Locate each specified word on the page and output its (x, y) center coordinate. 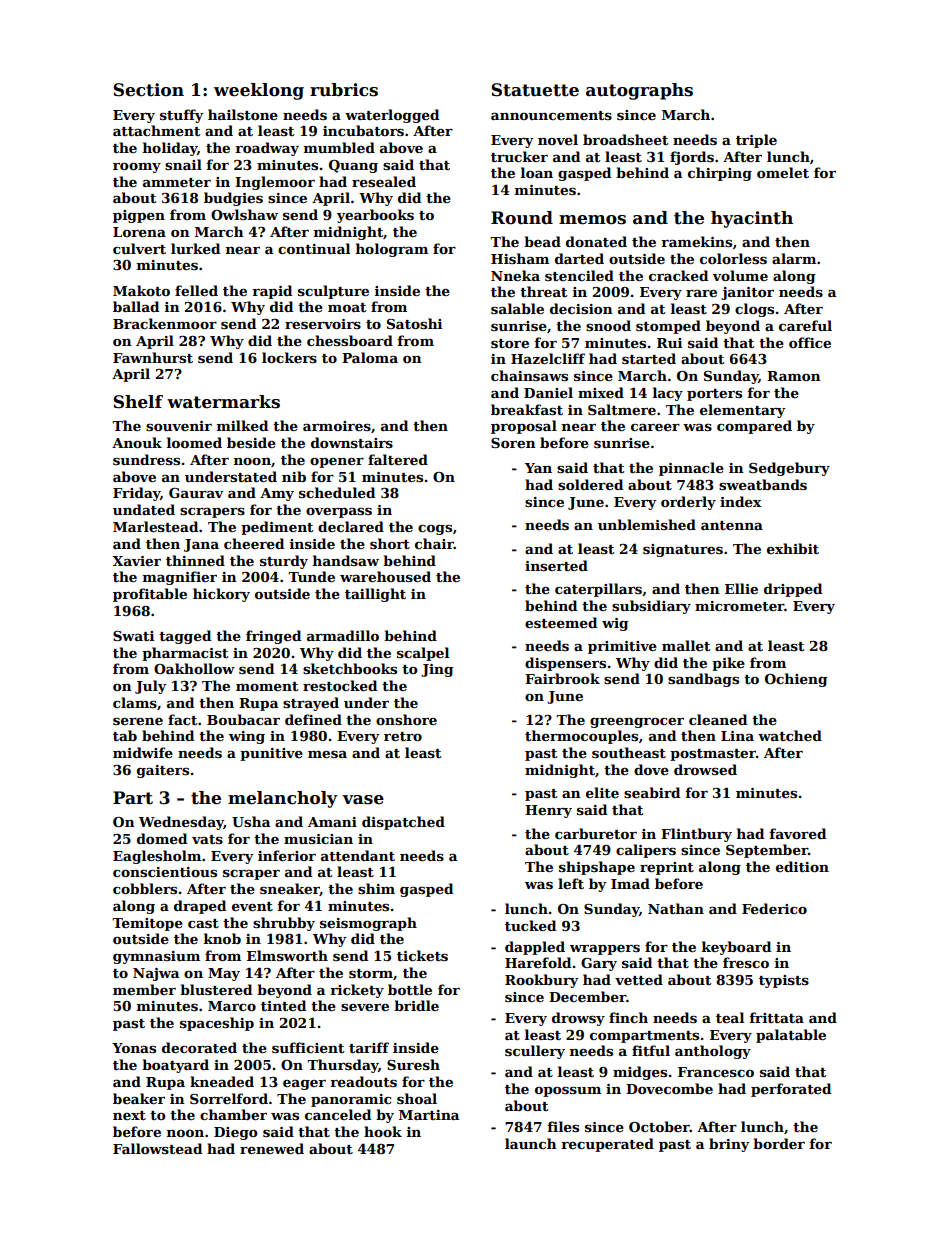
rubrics (344, 90)
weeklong (259, 91)
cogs (435, 530)
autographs (639, 91)
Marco (232, 1006)
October (659, 1126)
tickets (422, 955)
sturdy (284, 562)
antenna (732, 525)
